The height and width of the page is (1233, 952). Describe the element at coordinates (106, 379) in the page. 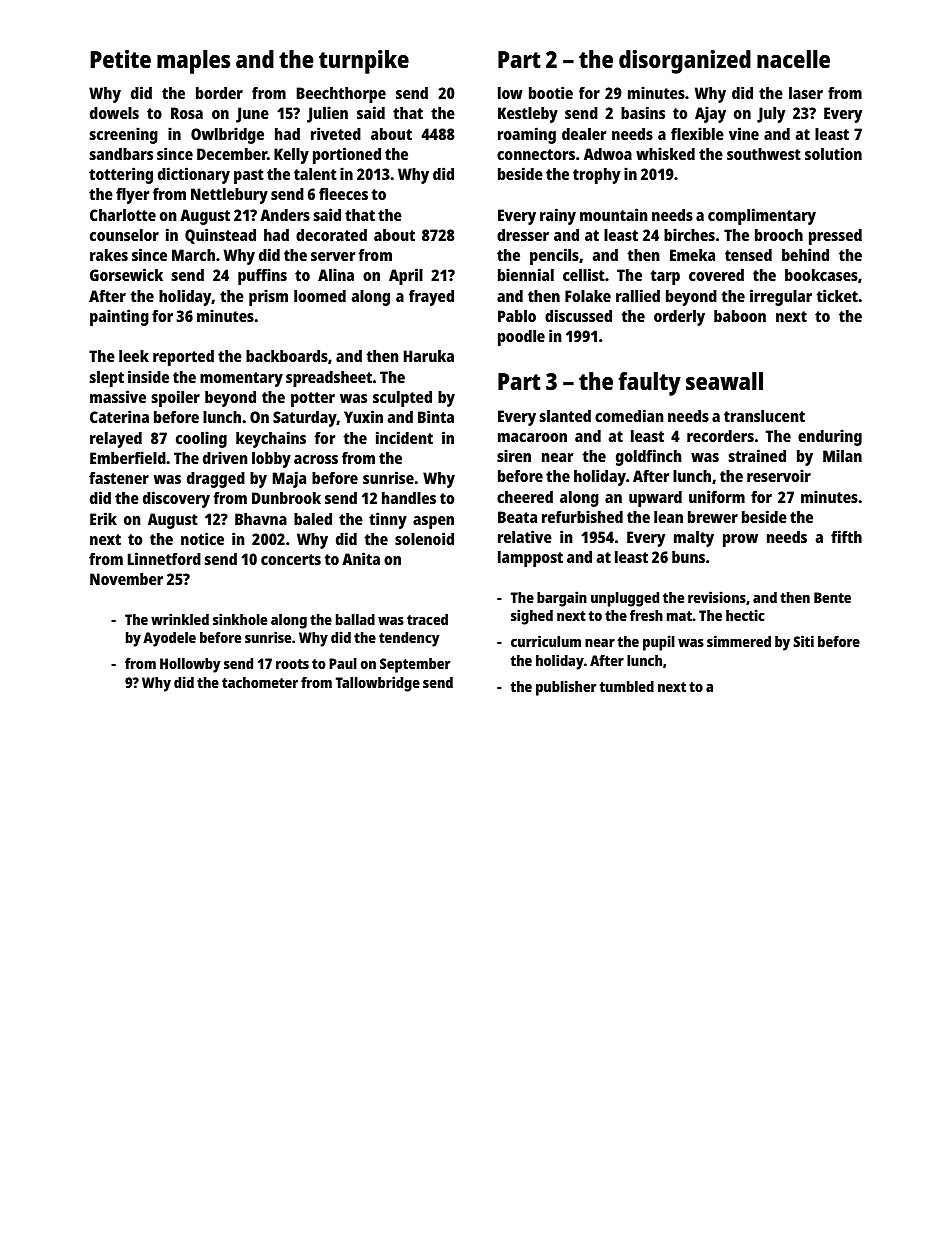

I see `slept` at that location.
